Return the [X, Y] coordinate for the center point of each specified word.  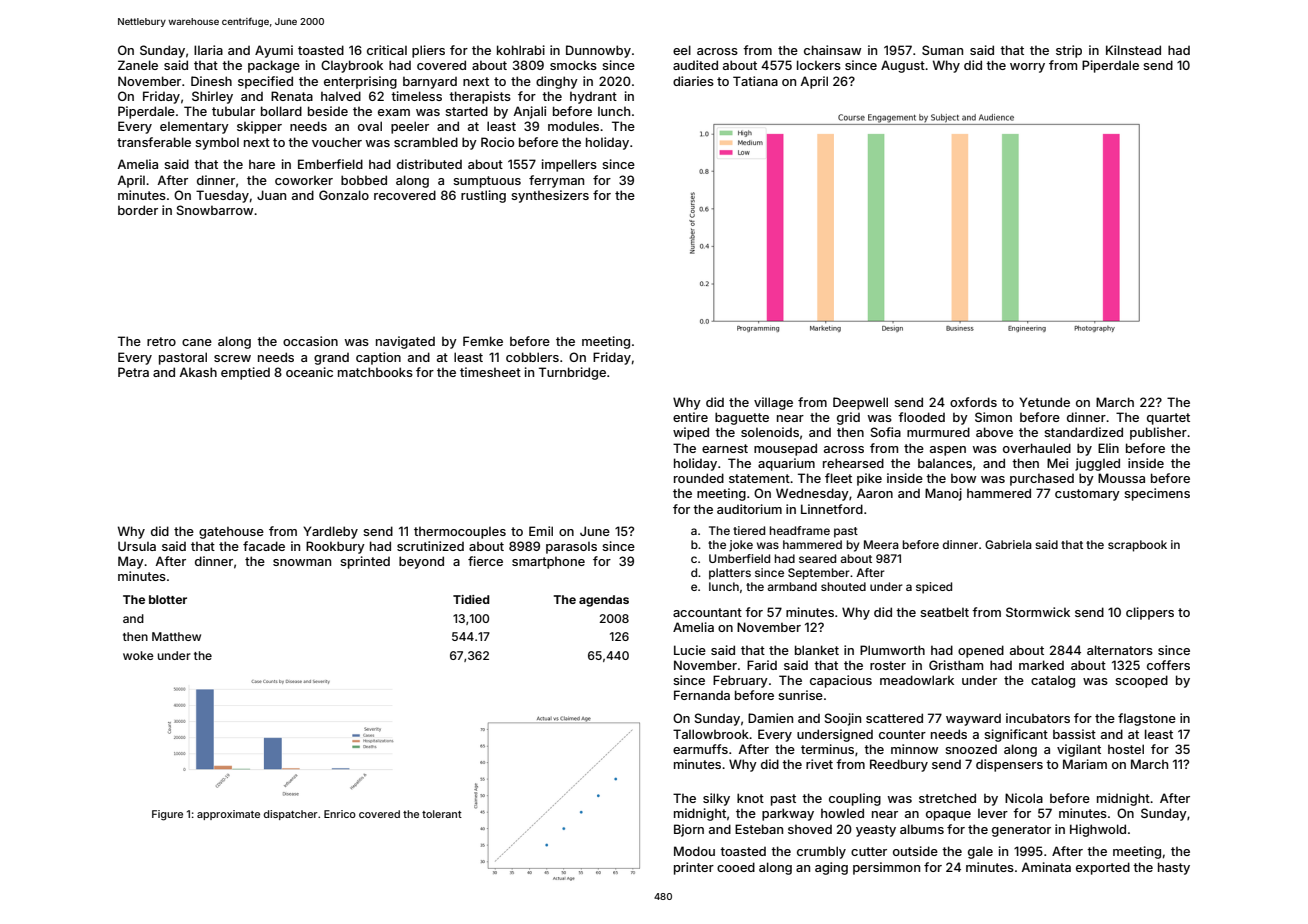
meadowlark [917, 680]
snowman [302, 562]
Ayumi [274, 51]
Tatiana [755, 81]
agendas [604, 601]
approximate [228, 815]
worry [1027, 68]
